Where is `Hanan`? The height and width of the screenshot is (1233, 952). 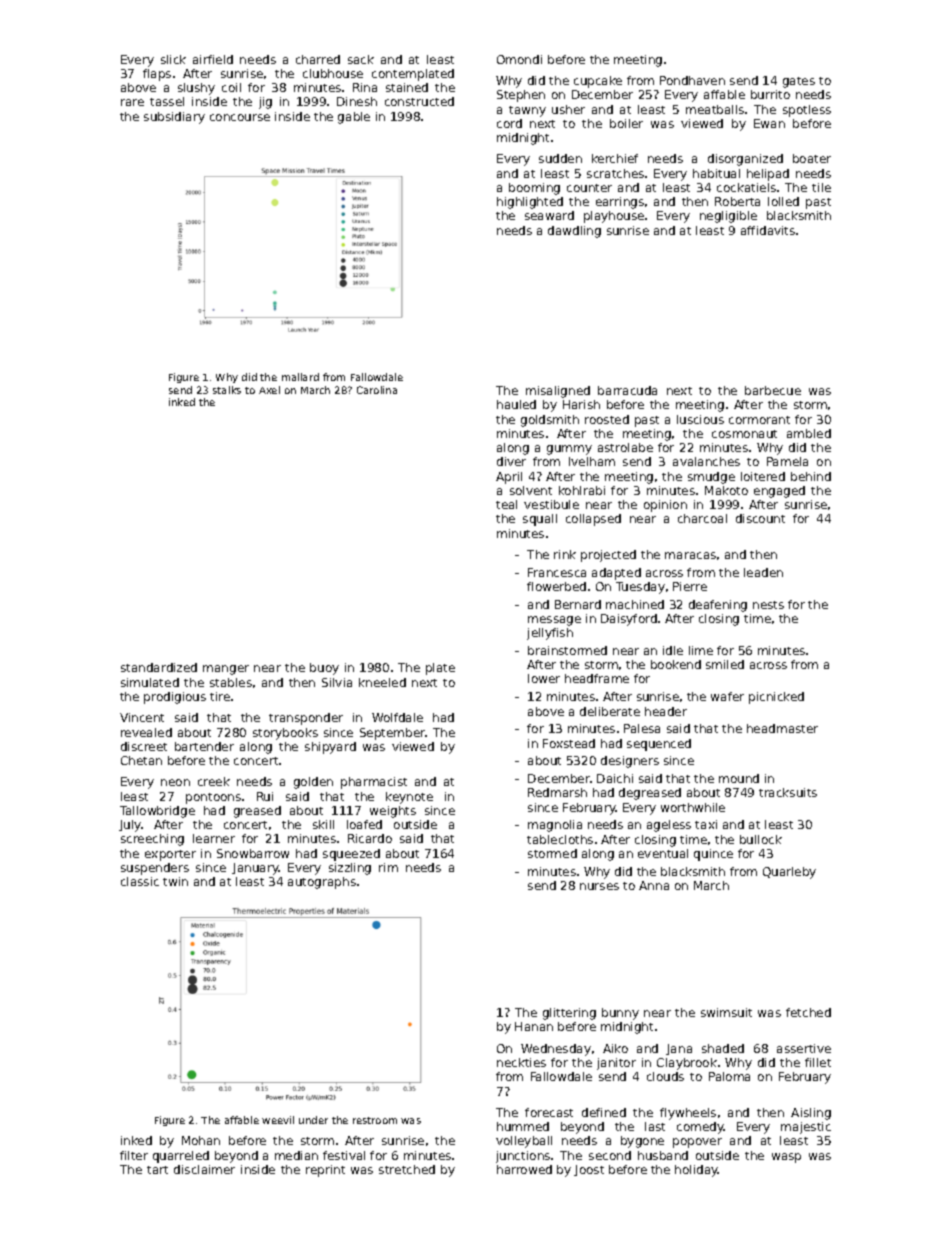 Hanan is located at coordinates (534, 1026).
